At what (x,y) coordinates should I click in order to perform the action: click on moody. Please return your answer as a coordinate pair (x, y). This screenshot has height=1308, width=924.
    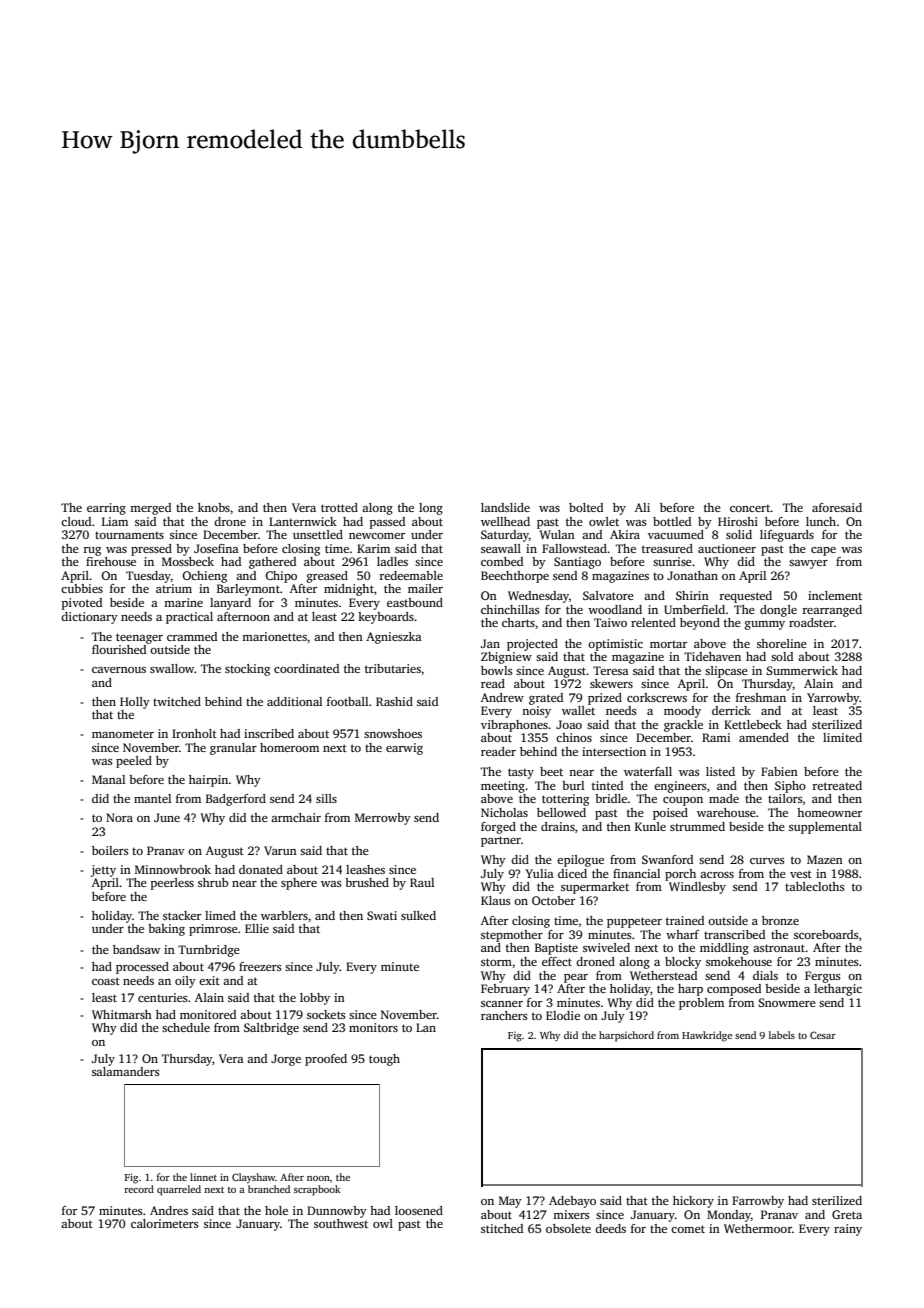
    Looking at the image, I should click on (682, 712).
